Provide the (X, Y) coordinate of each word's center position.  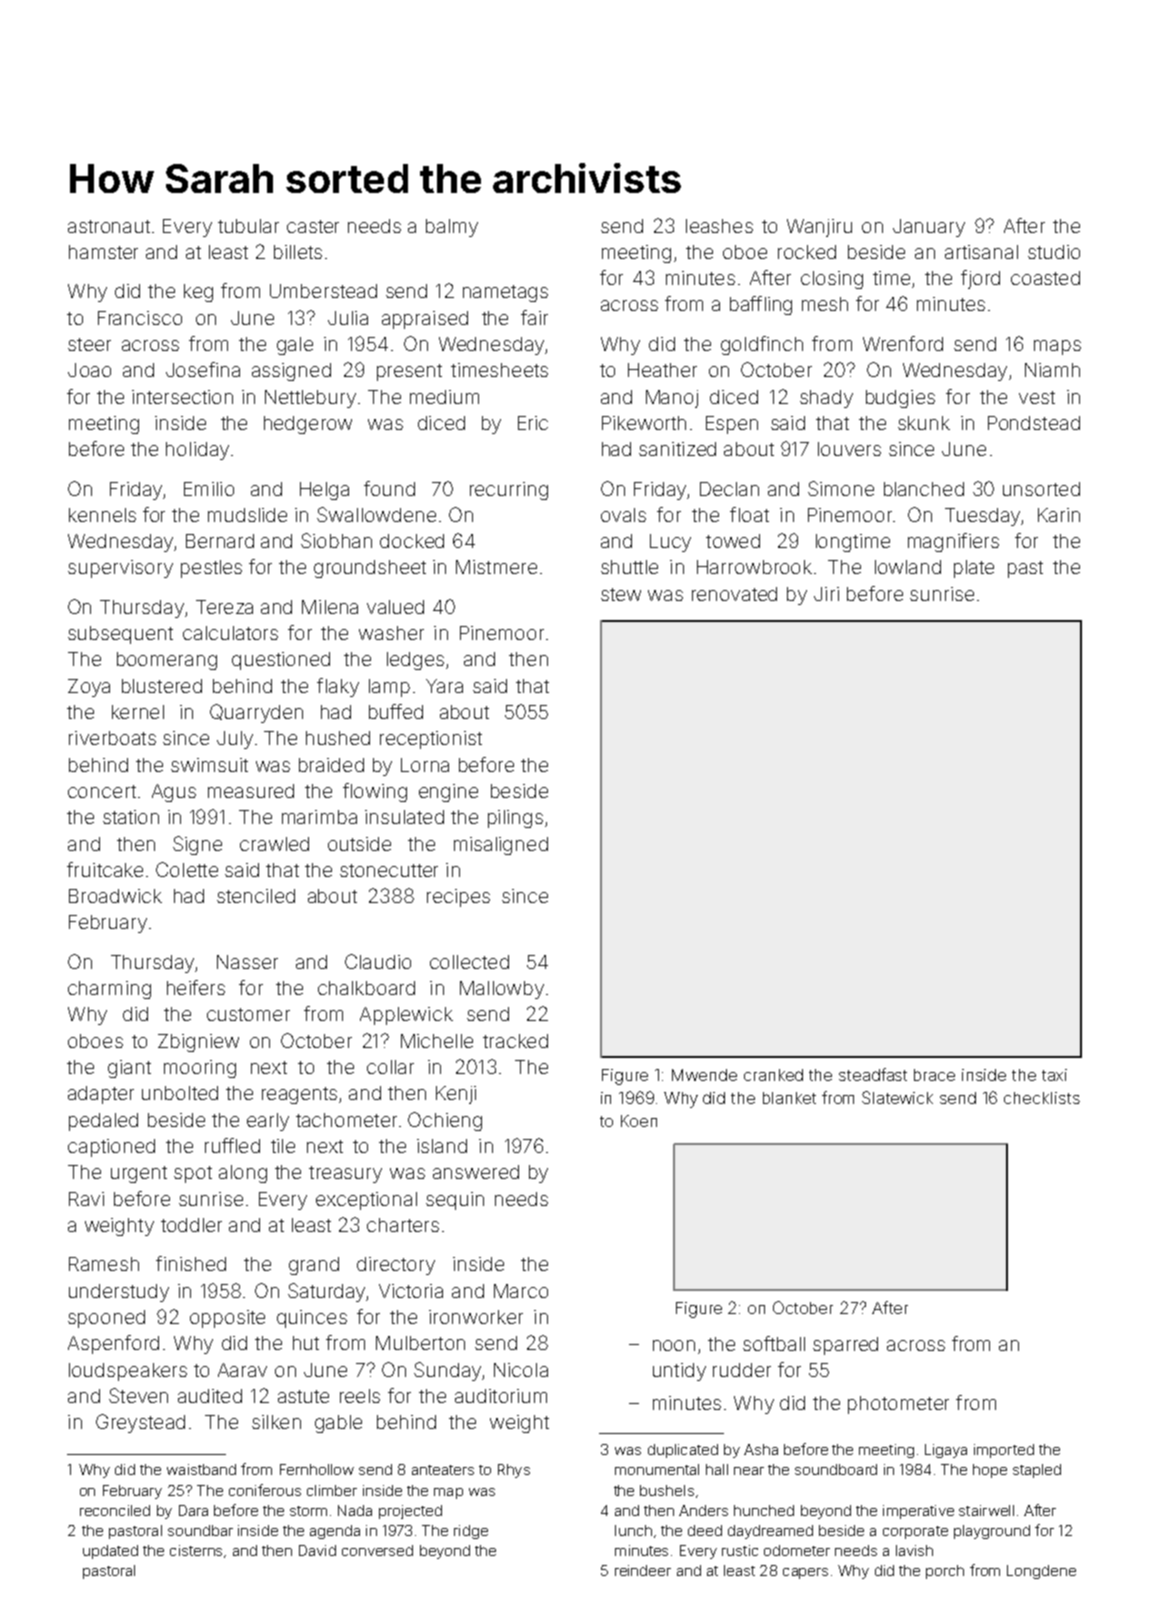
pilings (515, 819)
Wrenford (903, 343)
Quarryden (256, 713)
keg (198, 293)
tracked (515, 1041)
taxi (1054, 1075)
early (268, 1122)
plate (974, 569)
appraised (425, 320)
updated (110, 1552)
